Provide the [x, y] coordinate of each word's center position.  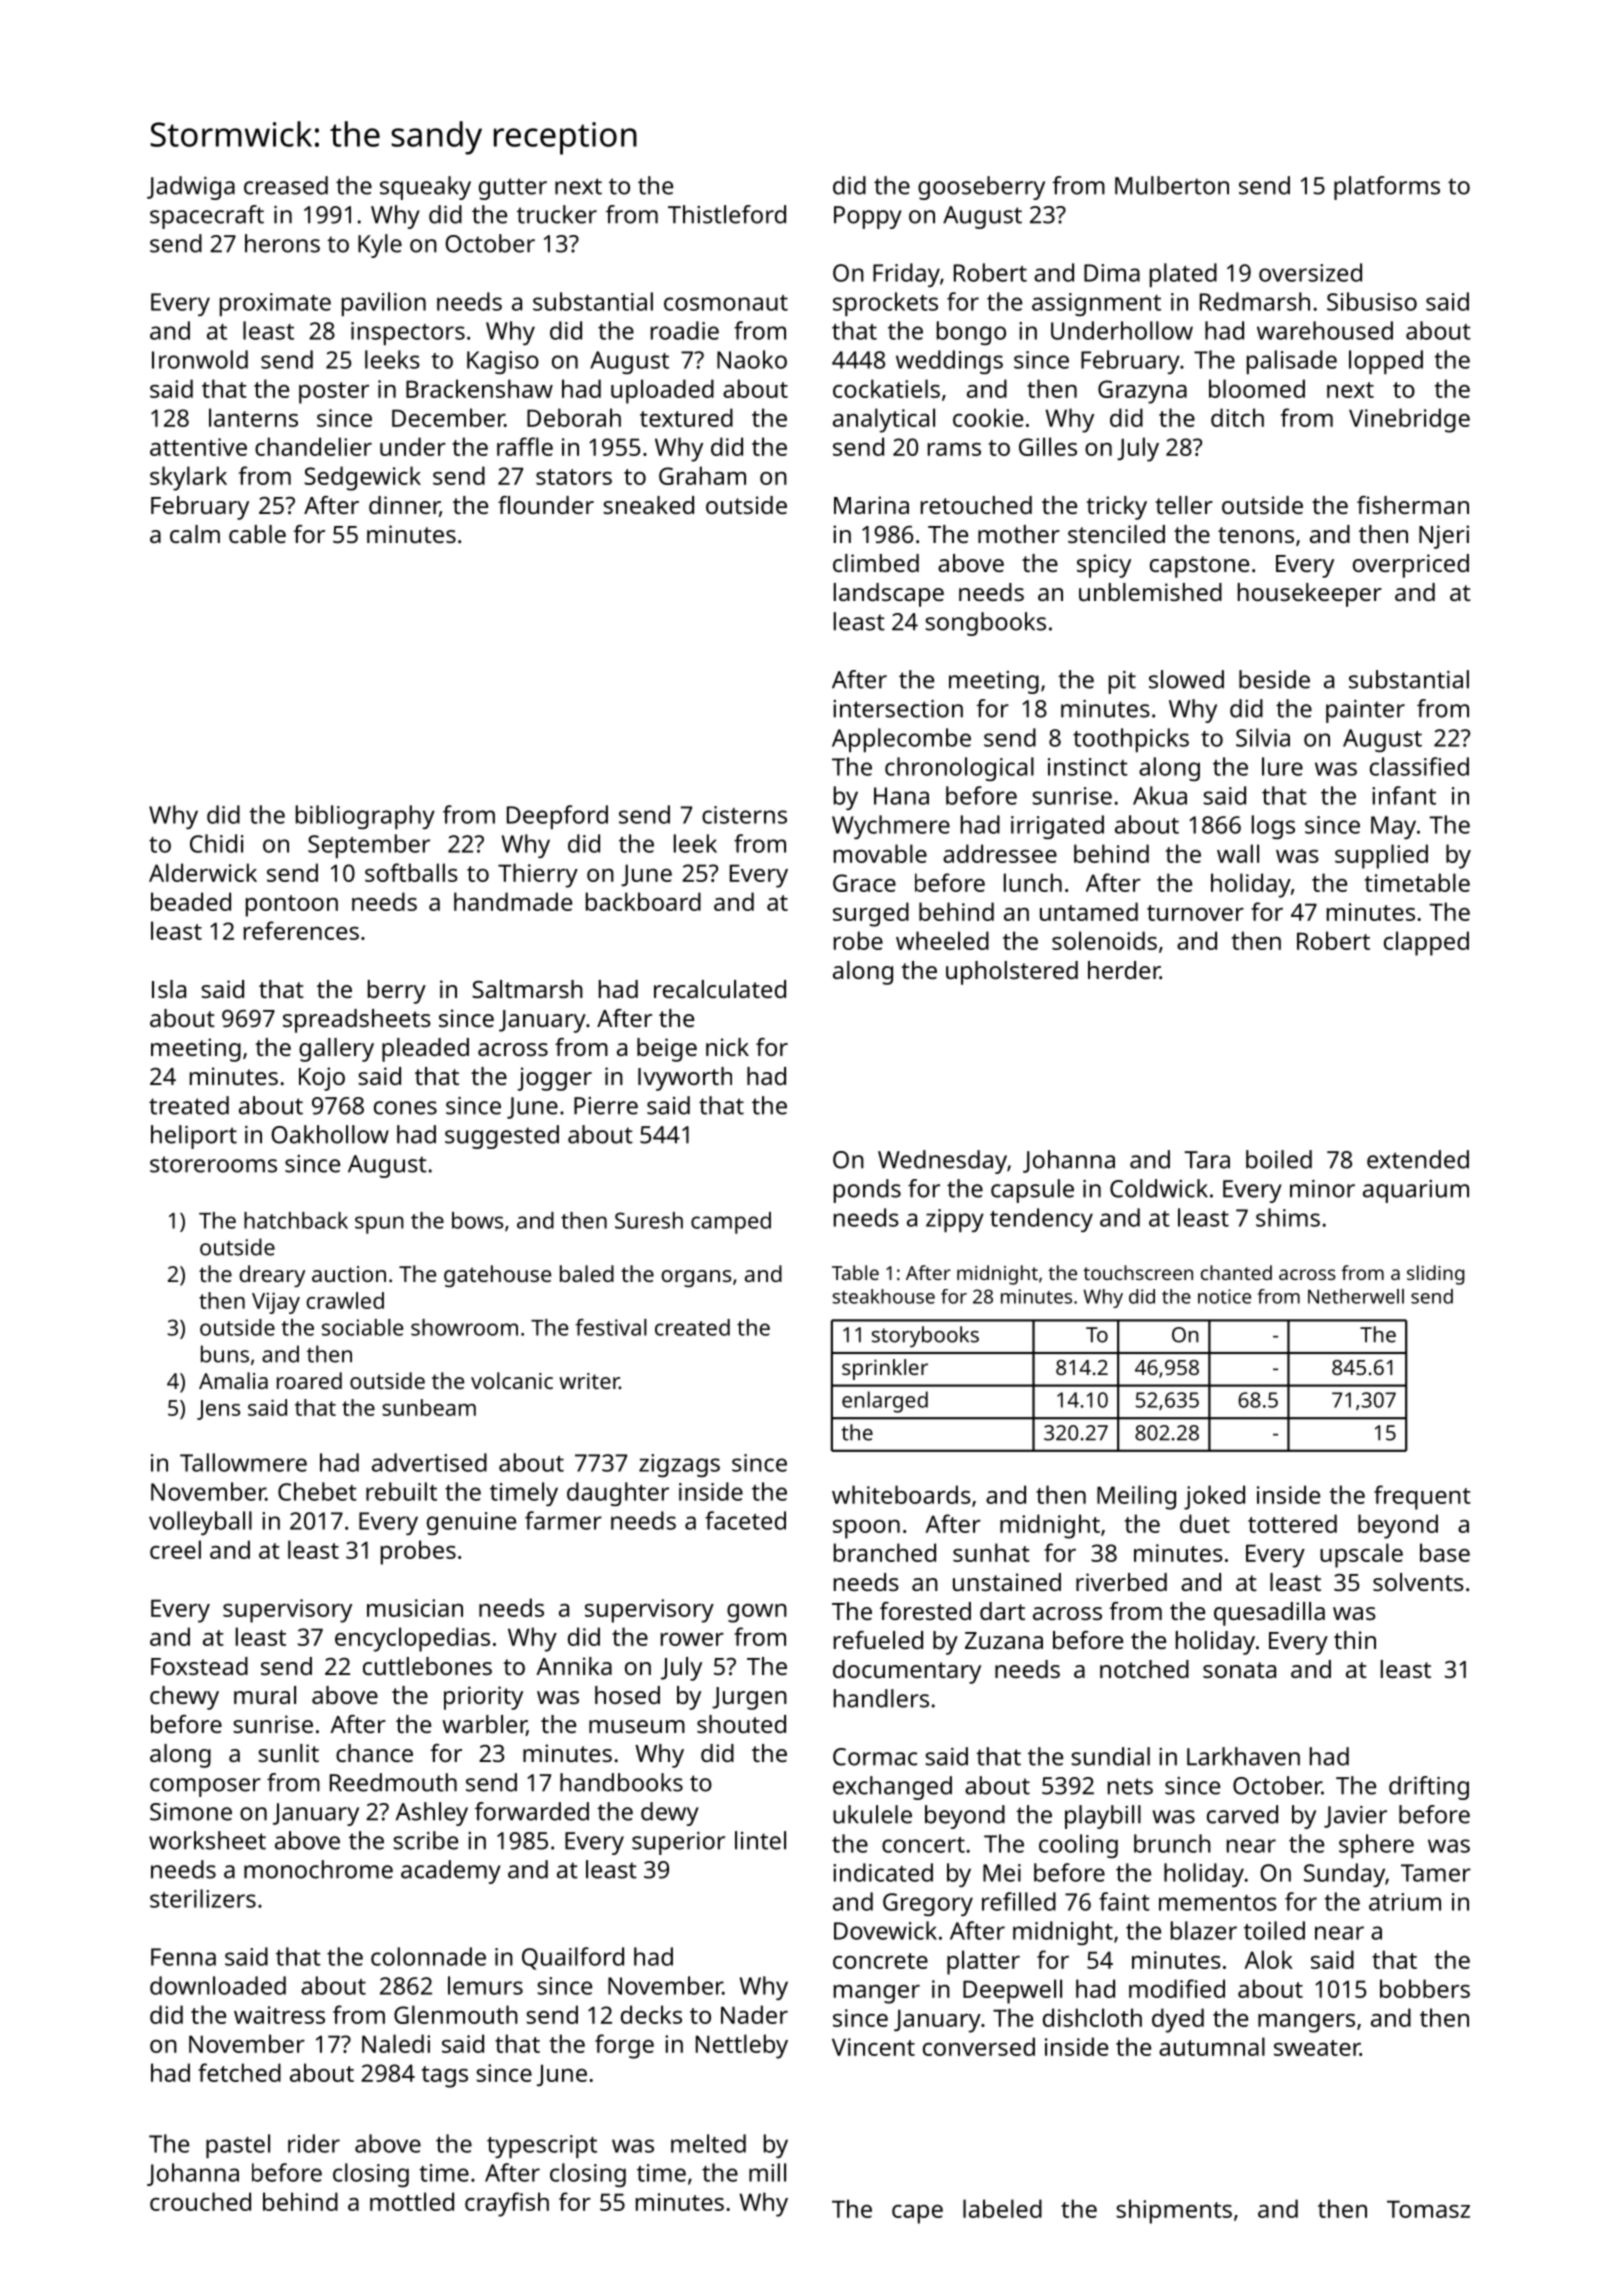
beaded [191, 901]
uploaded [662, 391]
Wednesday [942, 1162]
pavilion [384, 304]
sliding [1435, 1275]
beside [1274, 679]
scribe [425, 1840]
